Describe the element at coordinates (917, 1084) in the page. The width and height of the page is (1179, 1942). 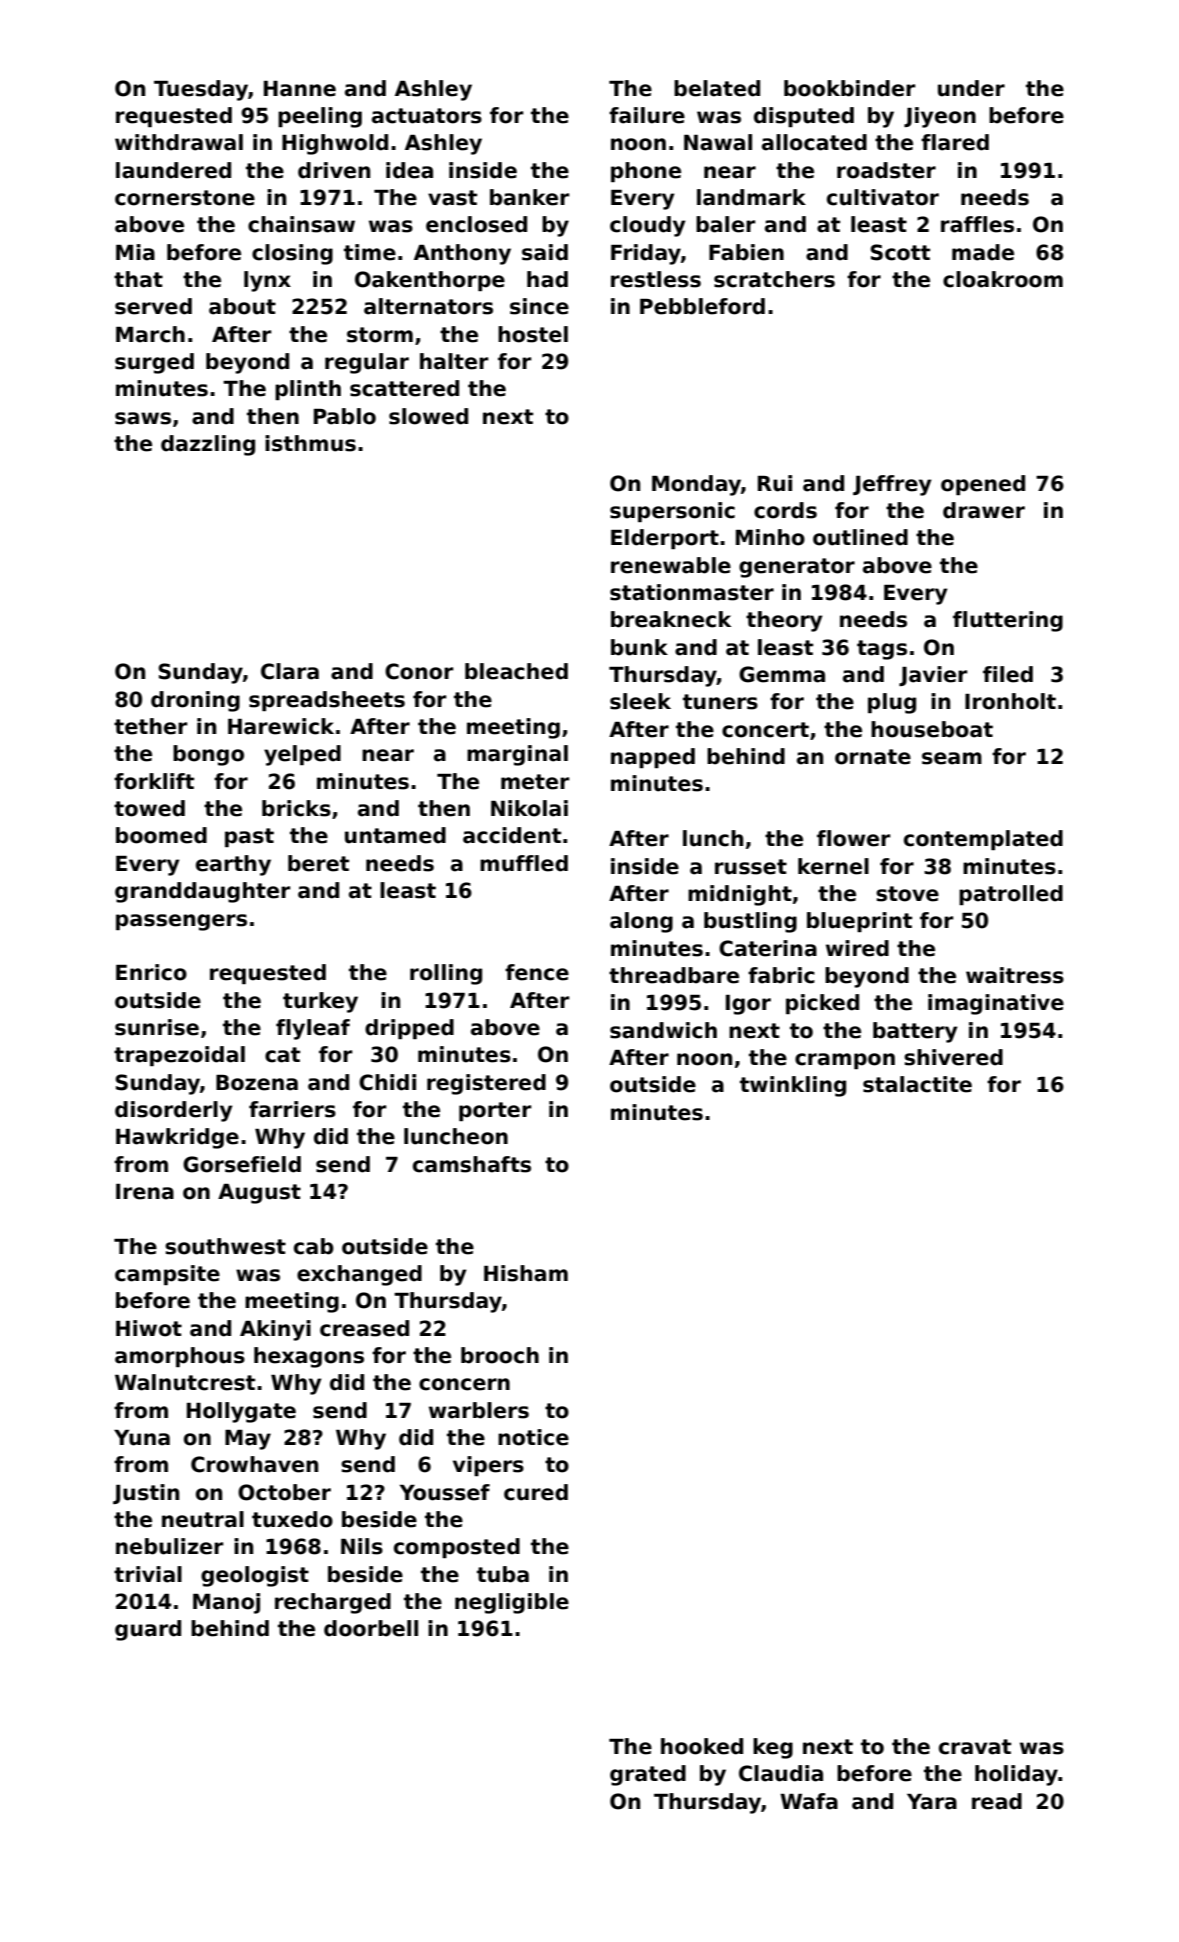
I see `stalactite` at that location.
